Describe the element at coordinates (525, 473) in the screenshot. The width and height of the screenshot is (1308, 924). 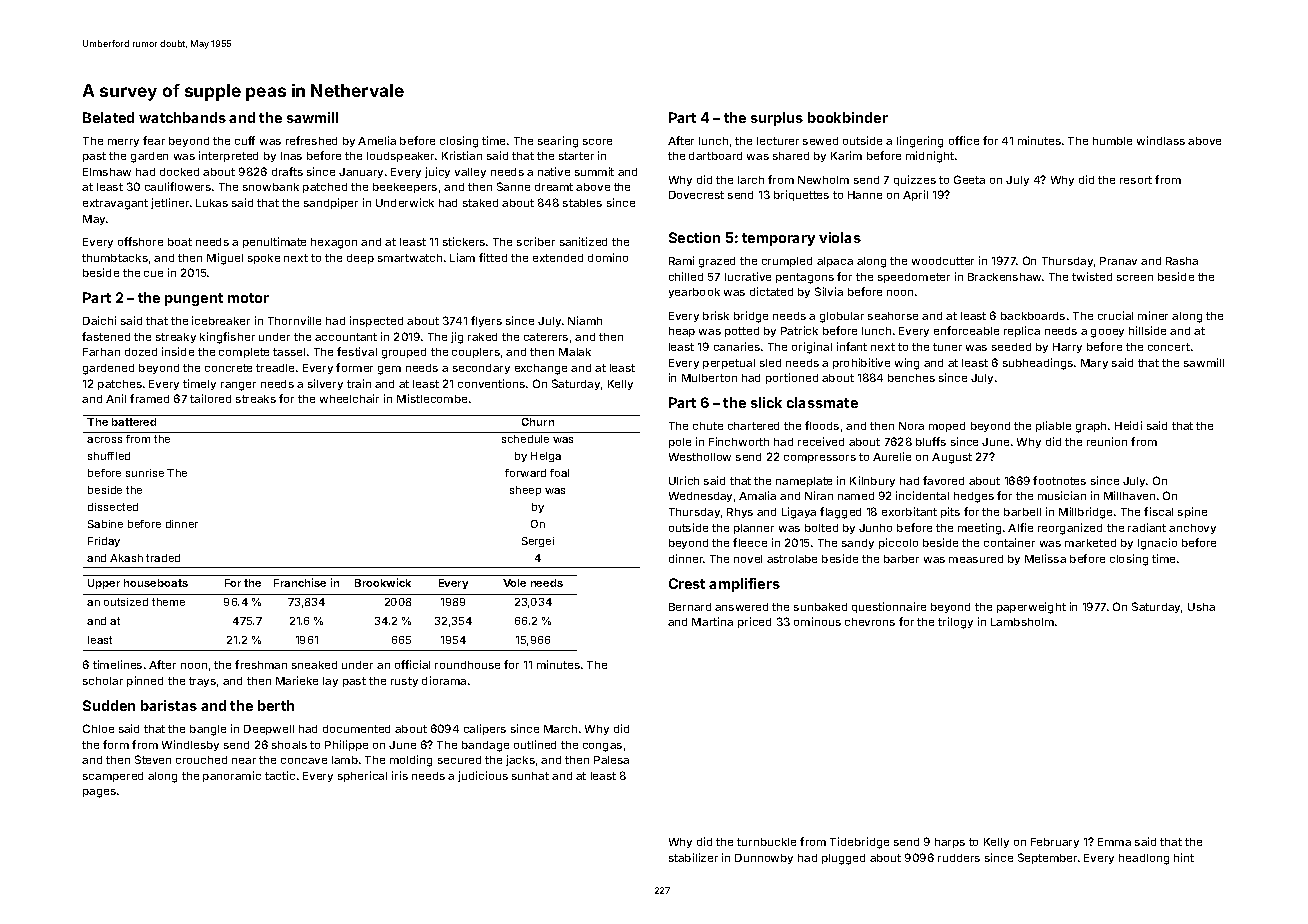
I see `forward` at that location.
